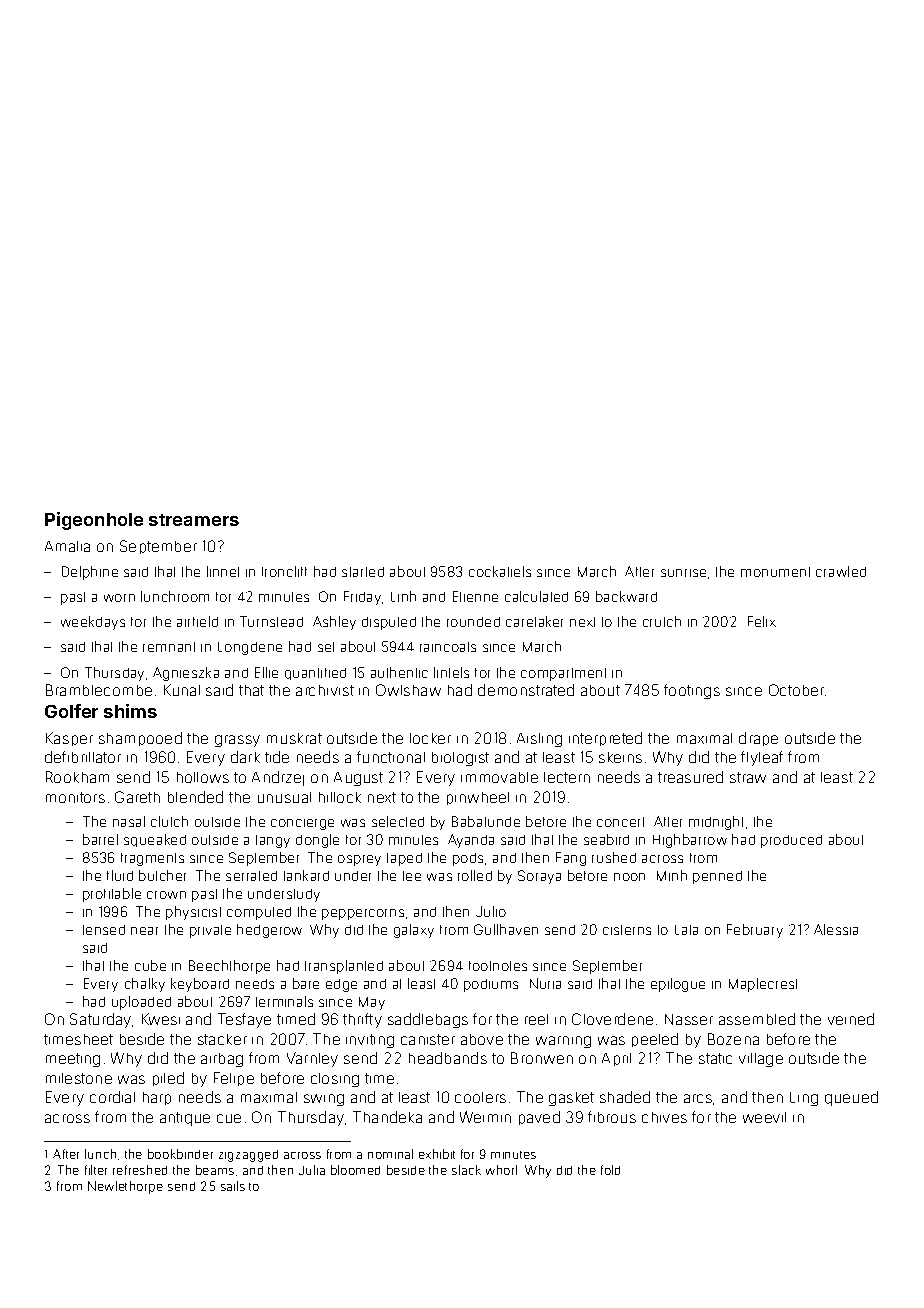 The image size is (924, 1308). What do you see at coordinates (259, 913) in the page?
I see `computed` at bounding box center [259, 913].
